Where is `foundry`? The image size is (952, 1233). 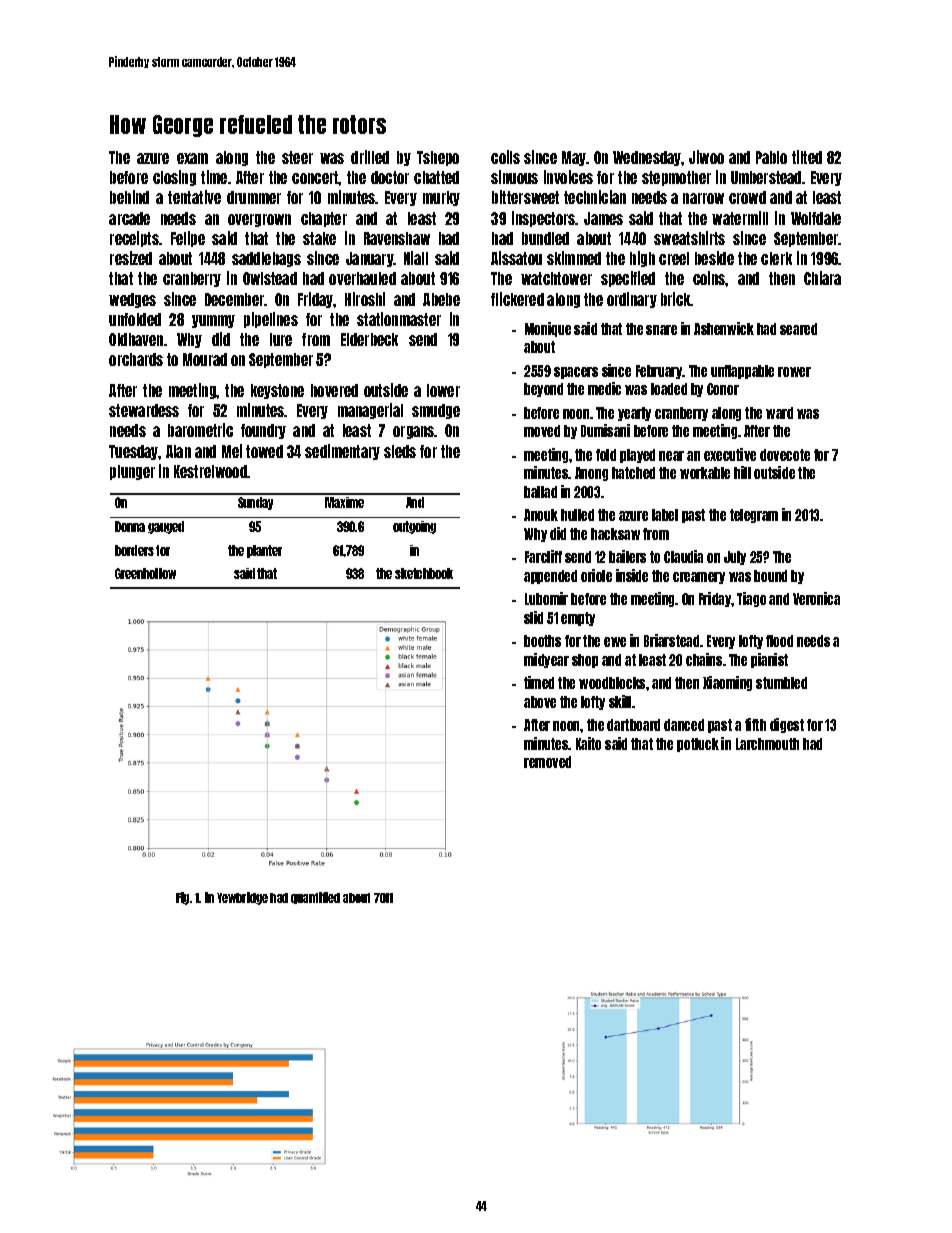
foundry is located at coordinates (263, 431).
